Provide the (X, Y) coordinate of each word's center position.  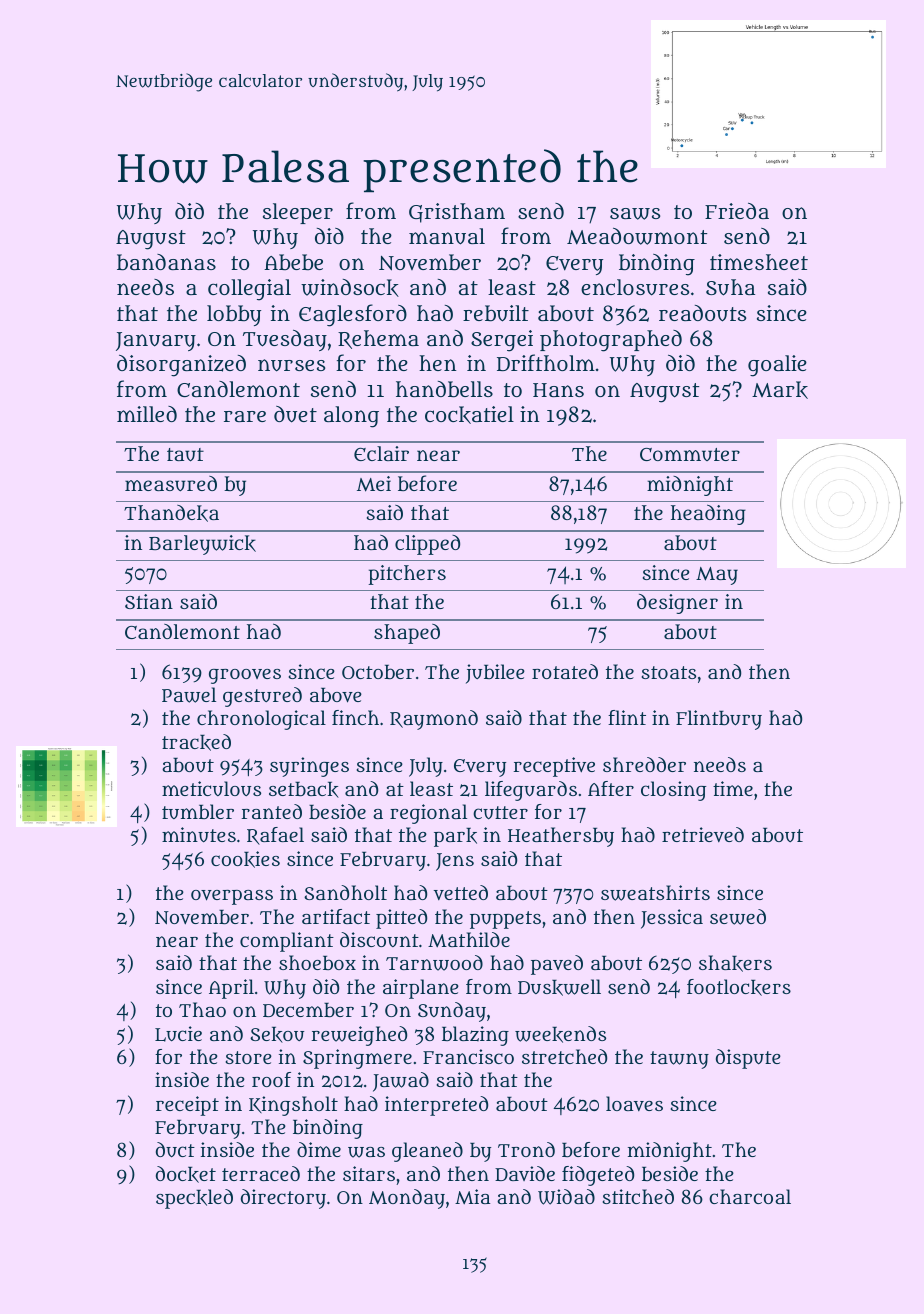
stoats (669, 672)
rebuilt (496, 313)
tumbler (198, 811)
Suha (730, 287)
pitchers (407, 575)
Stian (149, 601)
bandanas (166, 262)
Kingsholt (293, 1106)
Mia (472, 1196)
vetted (461, 892)
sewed (738, 917)
